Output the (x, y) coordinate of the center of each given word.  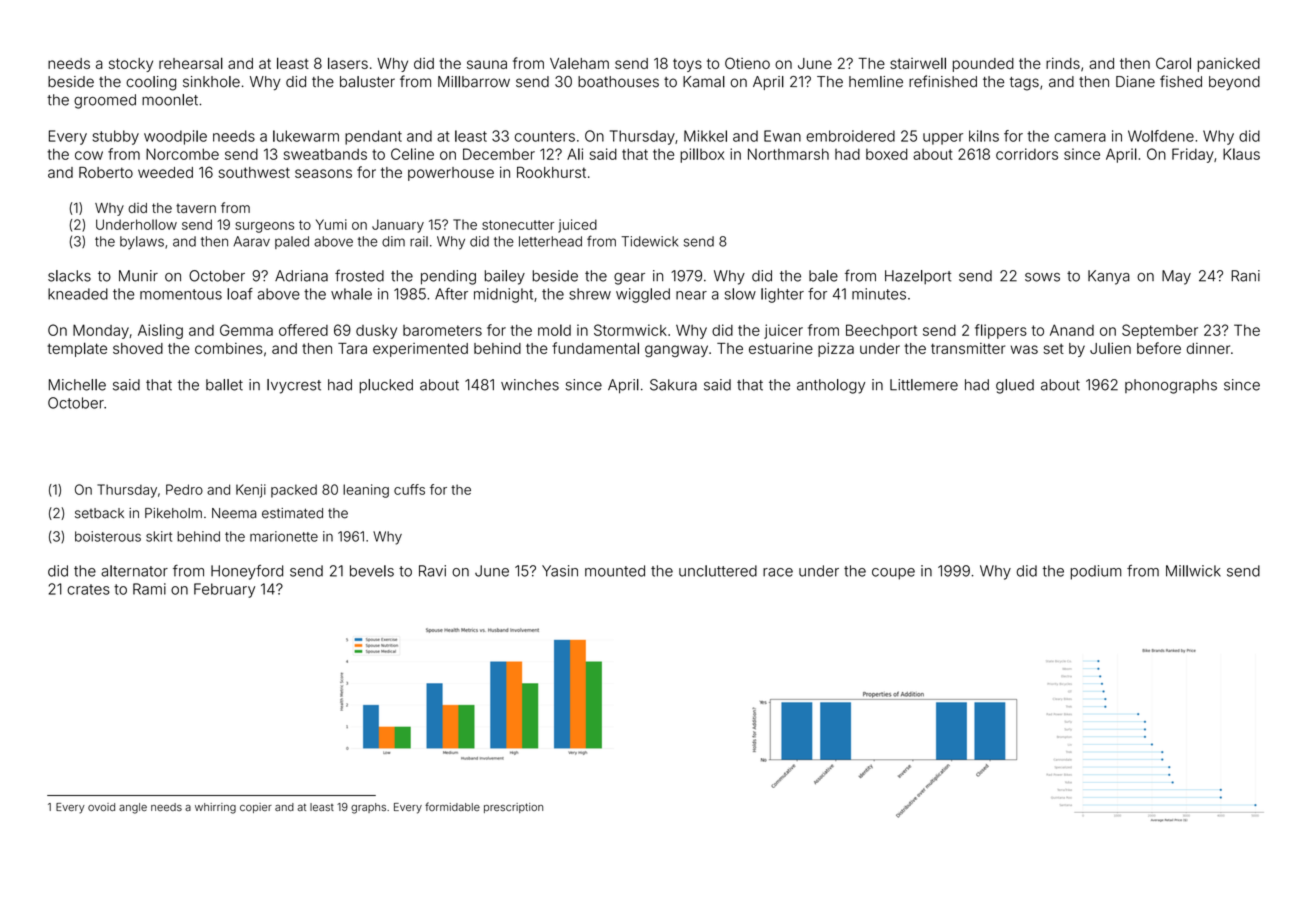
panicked (1228, 65)
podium (1095, 572)
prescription (513, 808)
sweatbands (325, 154)
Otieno (747, 63)
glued (1015, 386)
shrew (590, 294)
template (77, 349)
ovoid (101, 807)
